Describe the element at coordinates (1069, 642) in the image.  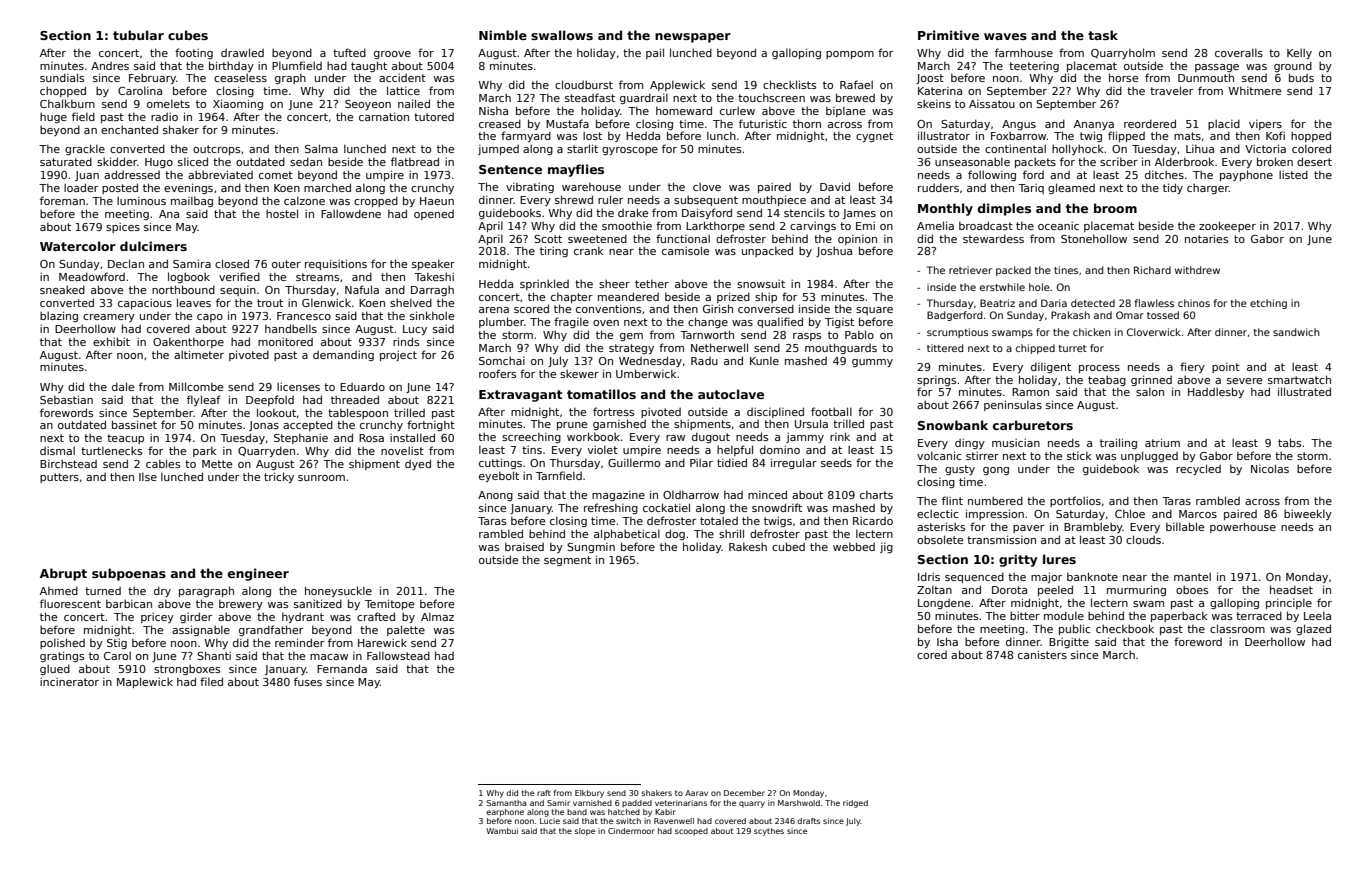
I see `Brigitte` at that location.
